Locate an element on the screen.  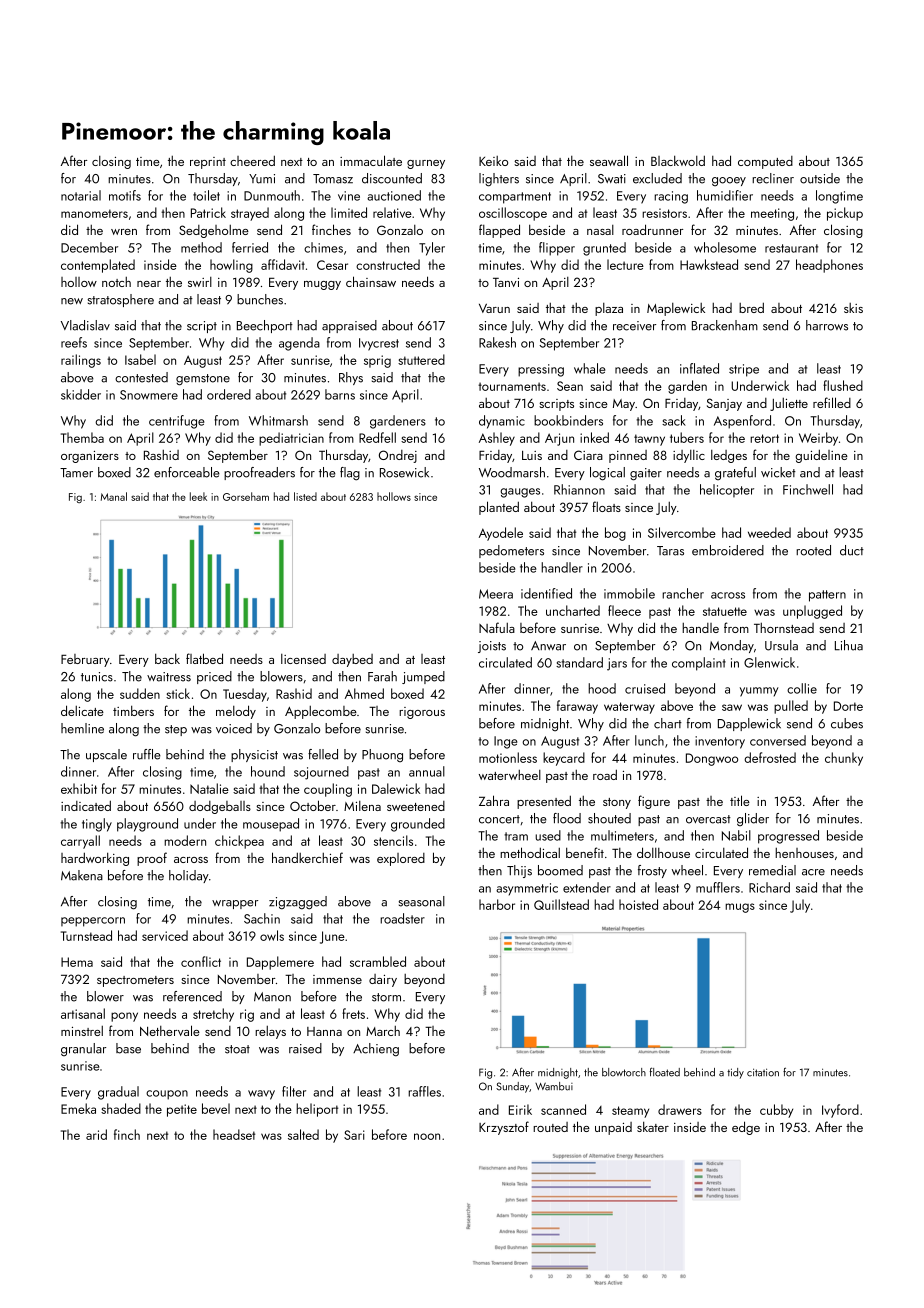
arid is located at coordinates (96, 1134).
